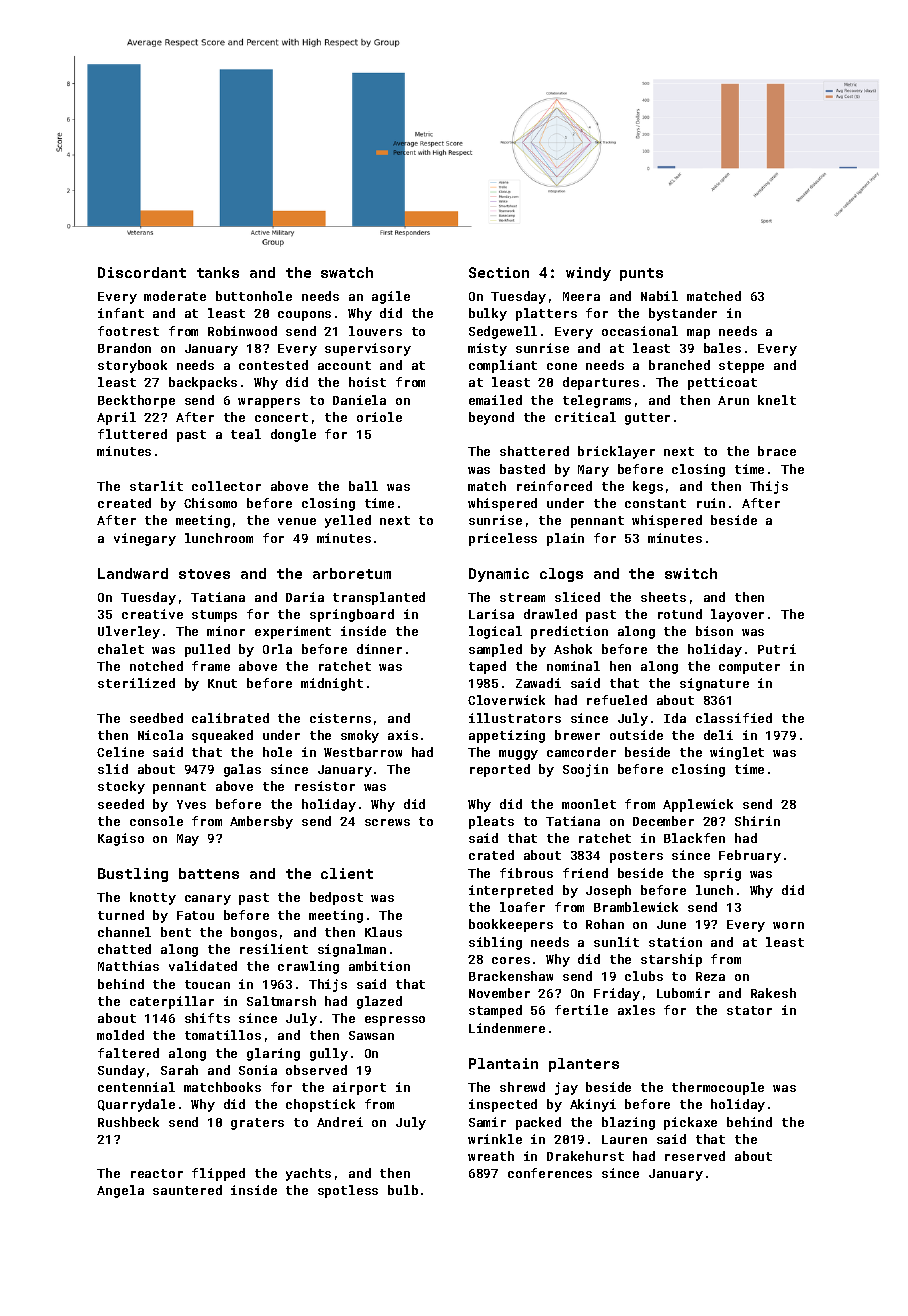 This page has width=908, height=1316. Describe the element at coordinates (777, 451) in the page. I see `brace` at that location.
